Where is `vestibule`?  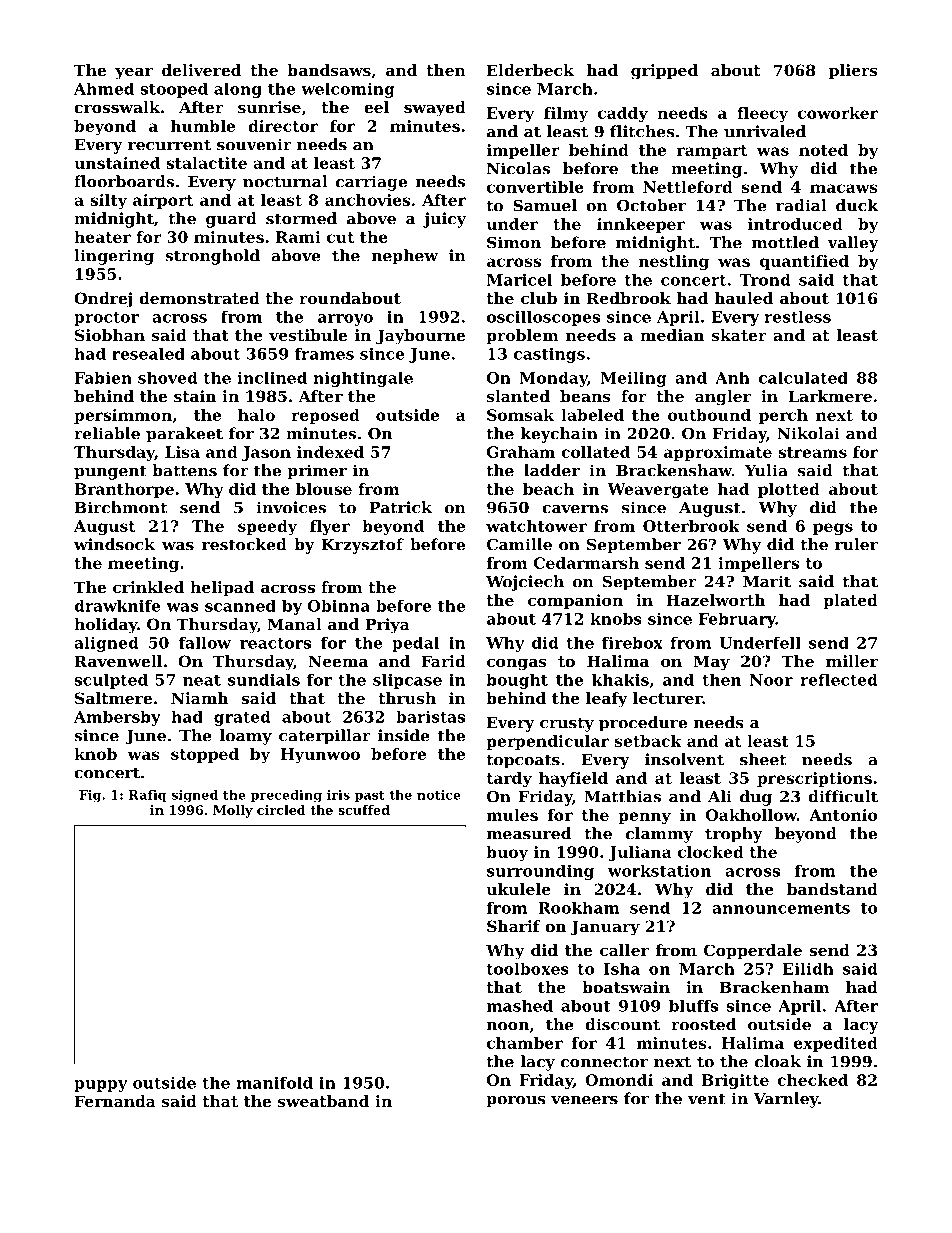 vestibule is located at coordinates (308, 335).
